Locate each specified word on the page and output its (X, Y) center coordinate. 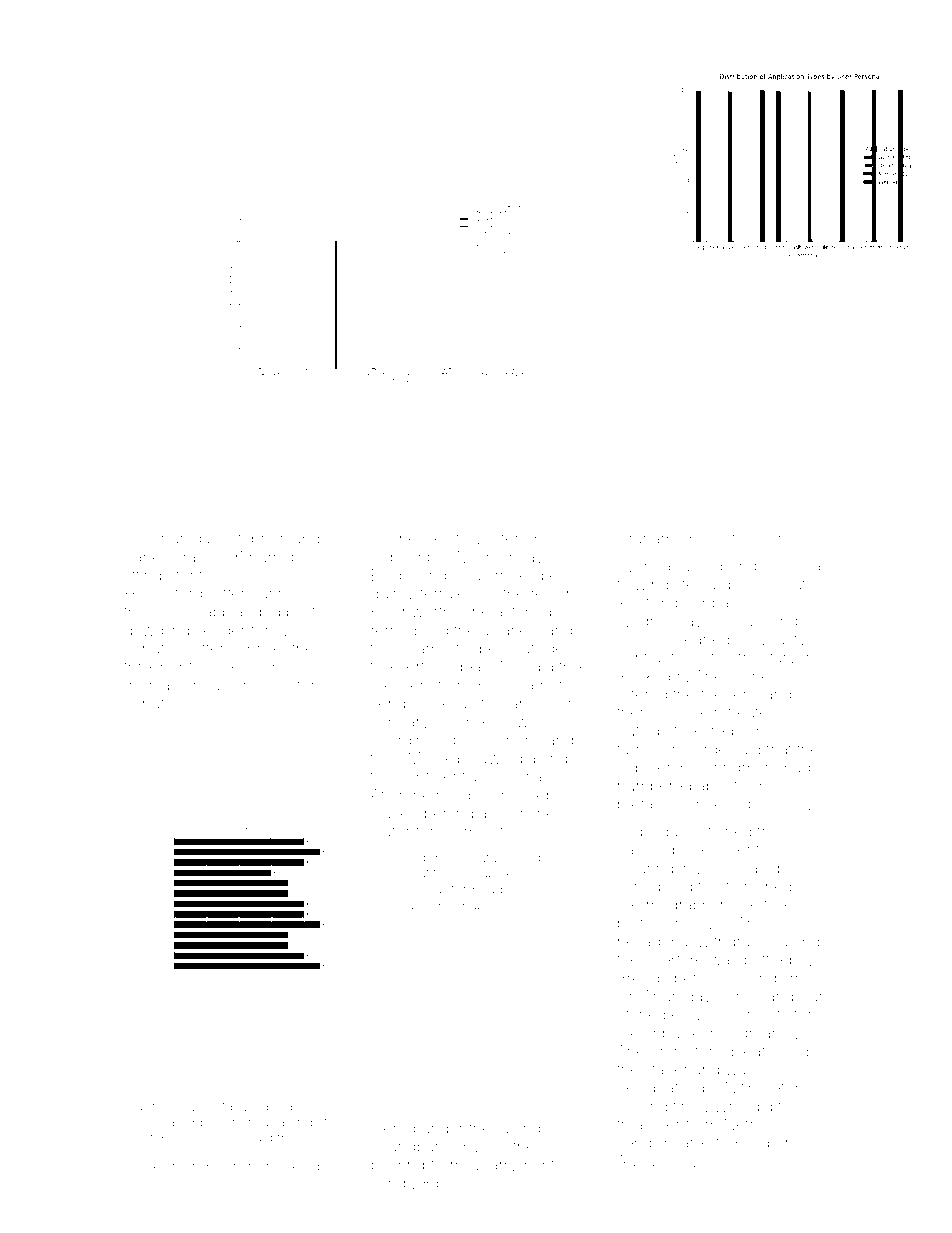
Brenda (643, 978)
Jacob (763, 868)
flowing (642, 586)
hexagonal (654, 943)
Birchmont (243, 1166)
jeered (392, 1130)
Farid (752, 1142)
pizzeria (514, 779)
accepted (435, 906)
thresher (153, 667)
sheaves (421, 539)
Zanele (149, 557)
